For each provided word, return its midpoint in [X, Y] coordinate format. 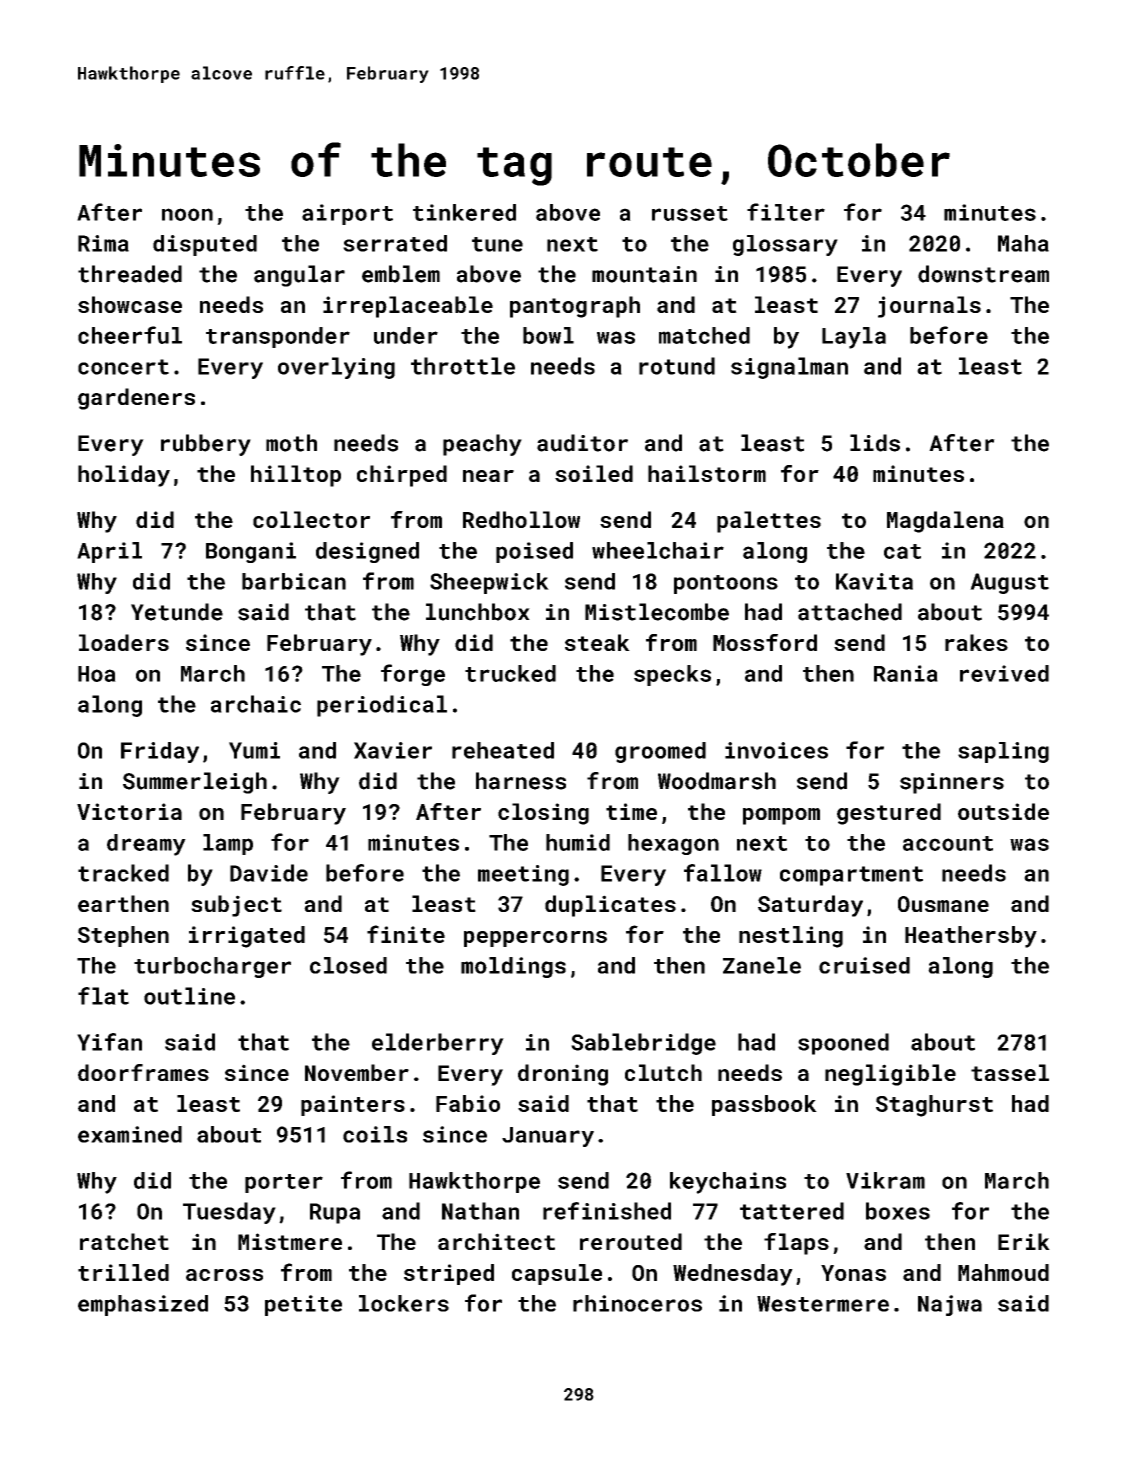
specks [672, 675]
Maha [1023, 243]
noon [187, 214]
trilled [123, 1272]
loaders [124, 642]
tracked [123, 873]
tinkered [464, 212]
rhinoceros [637, 1303]
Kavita [874, 581]
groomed [660, 752]
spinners [952, 783]
